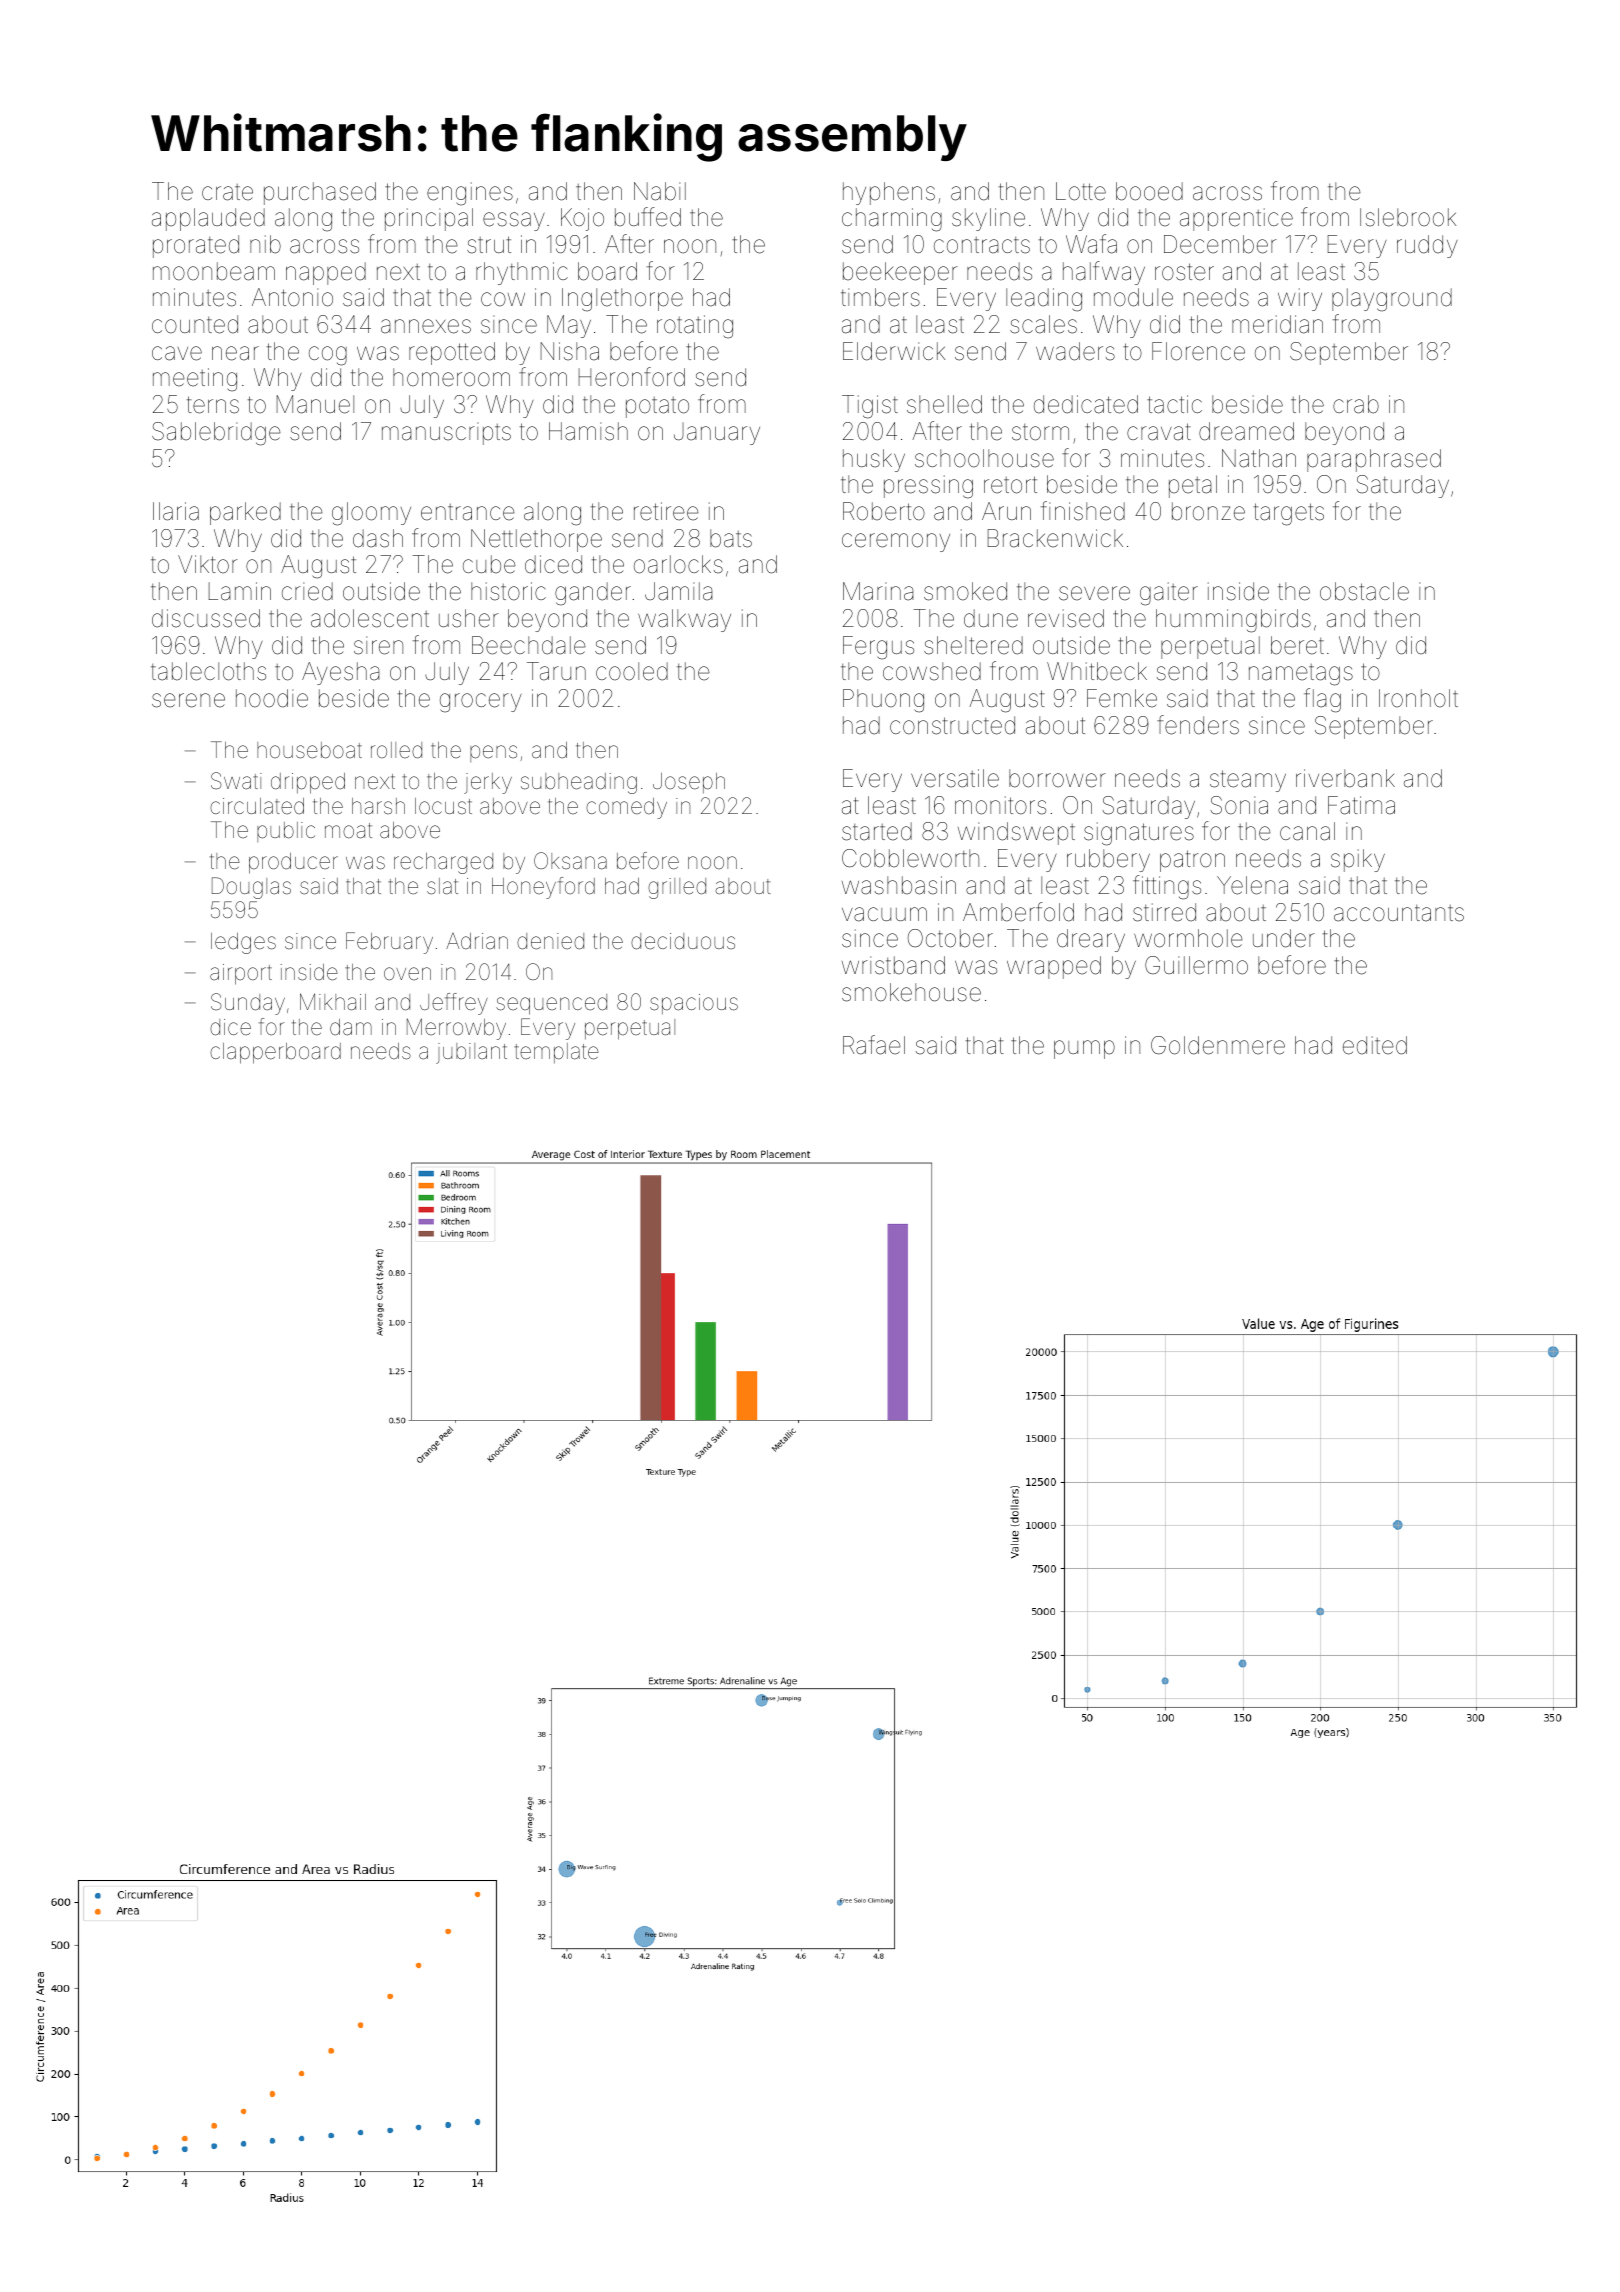  I want to click on locust, so click(443, 806).
